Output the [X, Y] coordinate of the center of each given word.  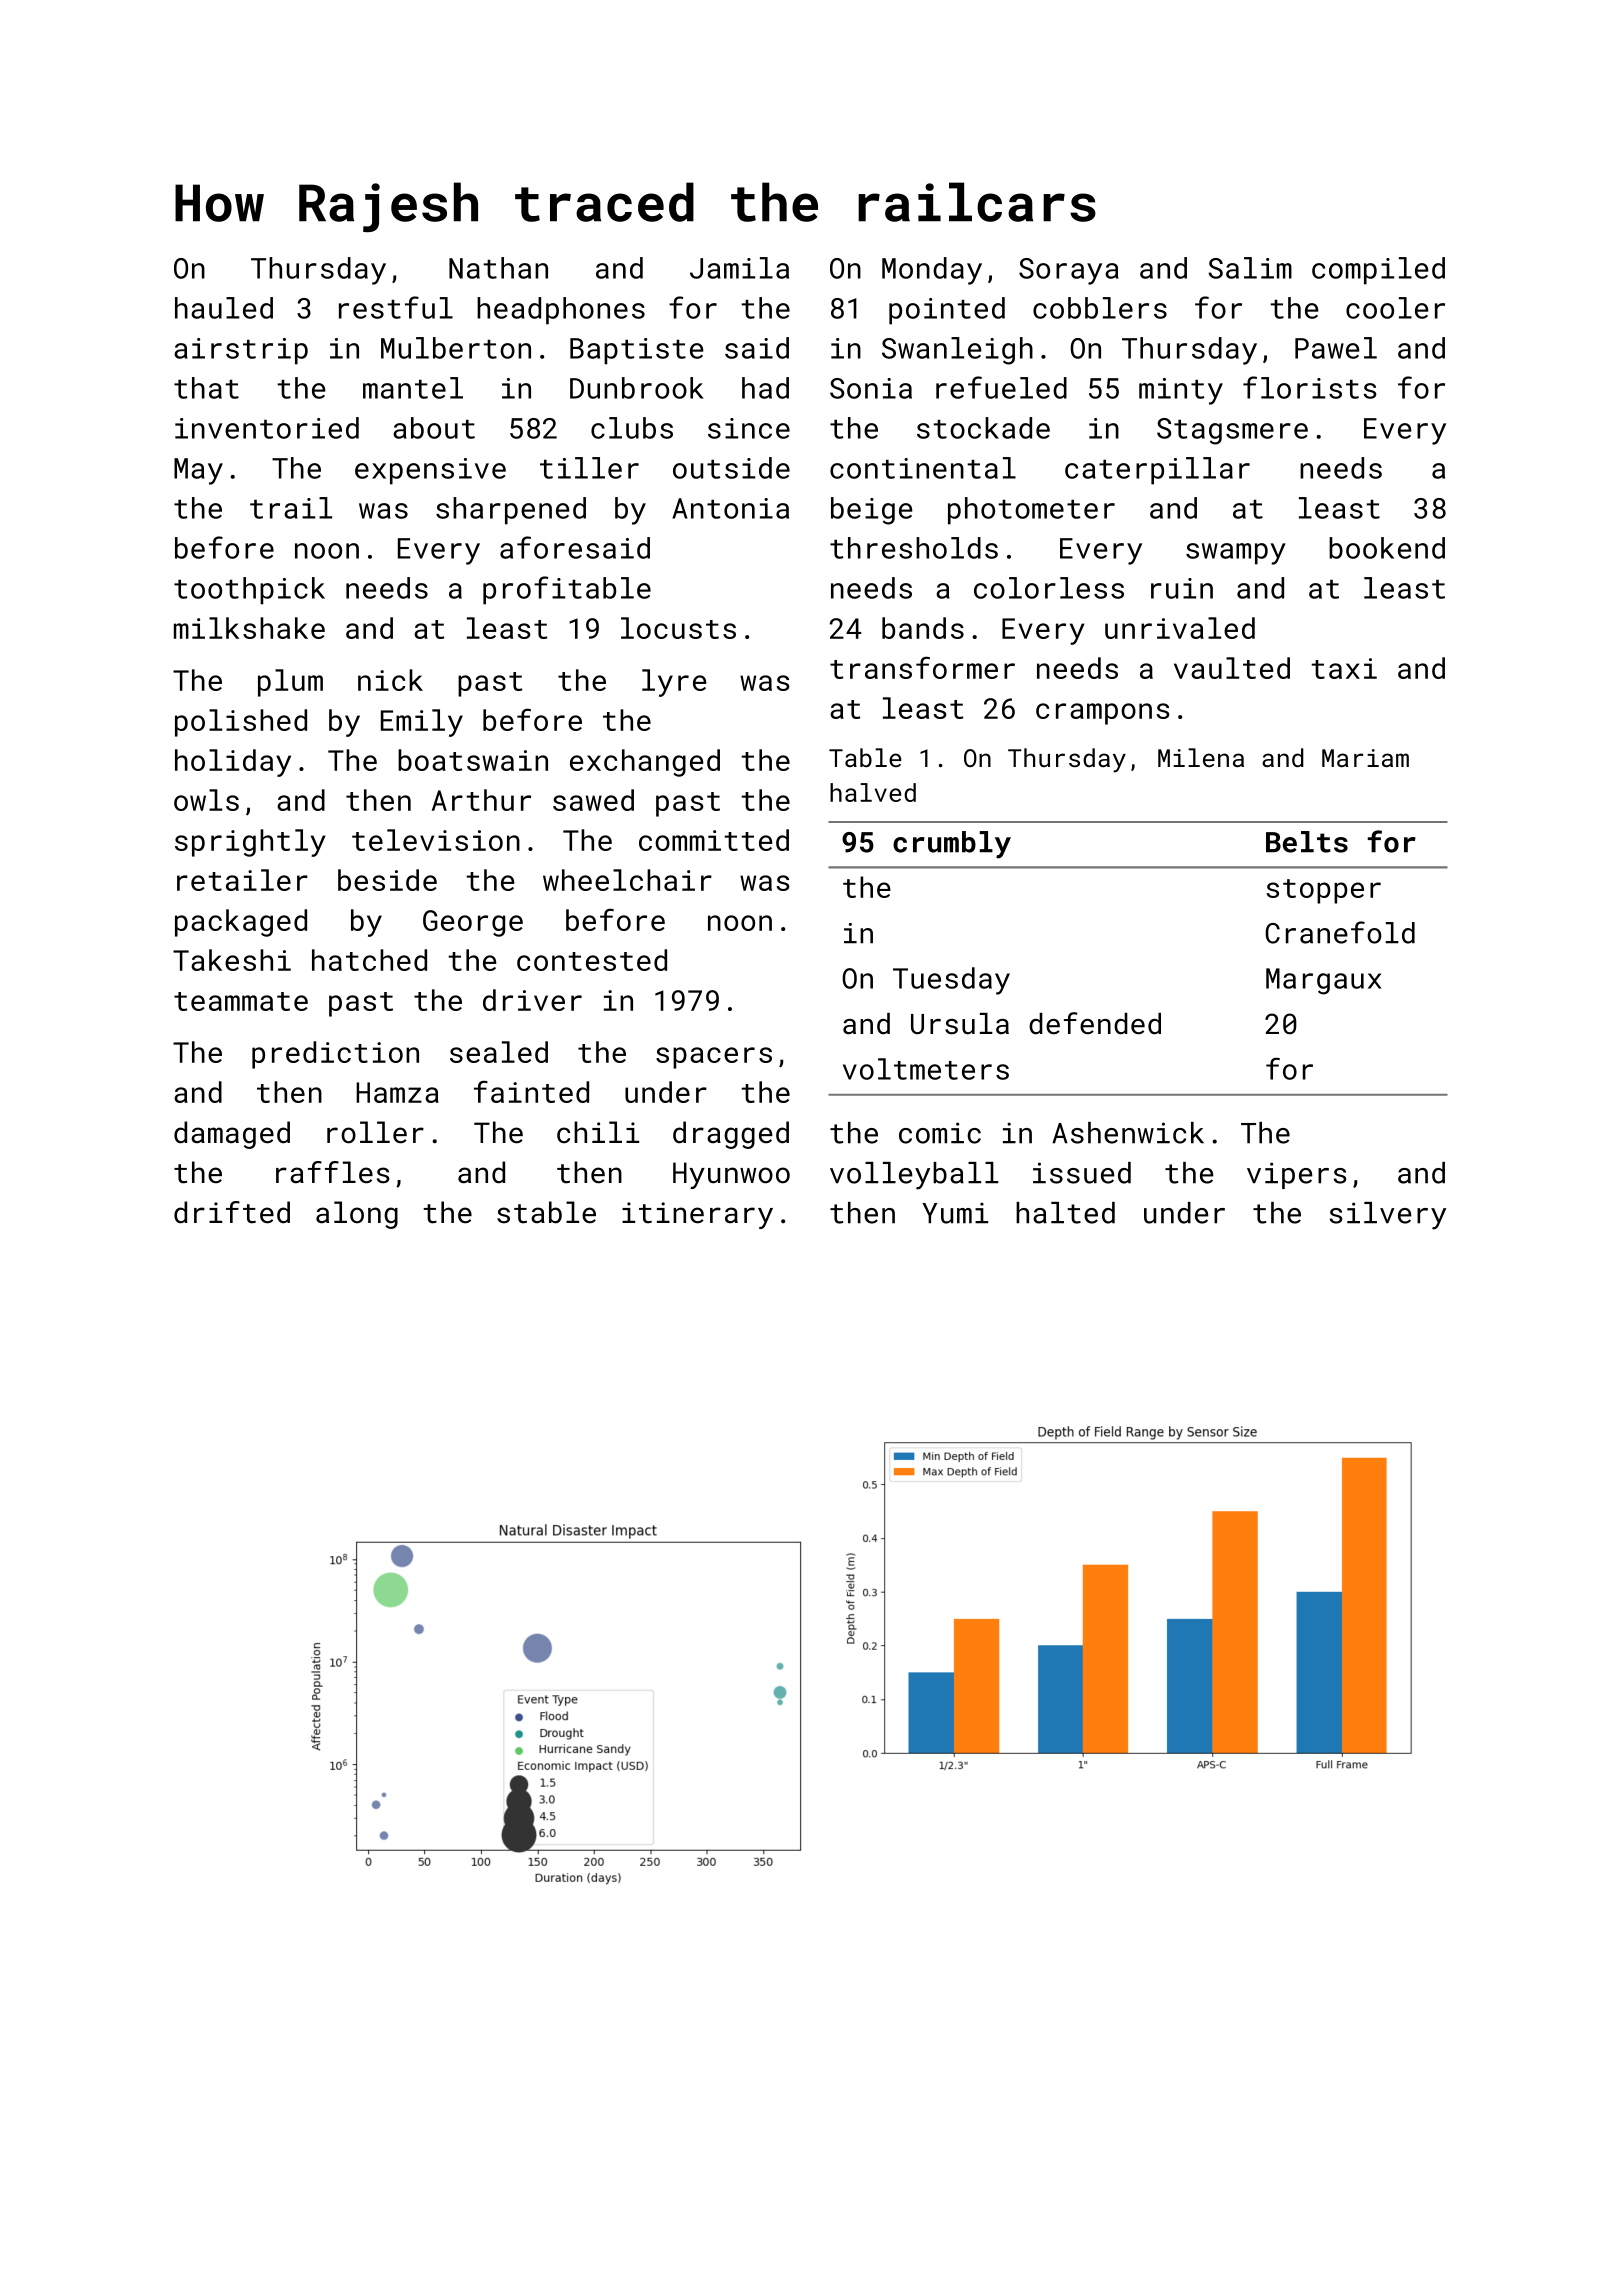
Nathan [498, 268]
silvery [1388, 1216]
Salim [1250, 268]
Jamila [739, 268]
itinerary [697, 1215]
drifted [232, 1212]
